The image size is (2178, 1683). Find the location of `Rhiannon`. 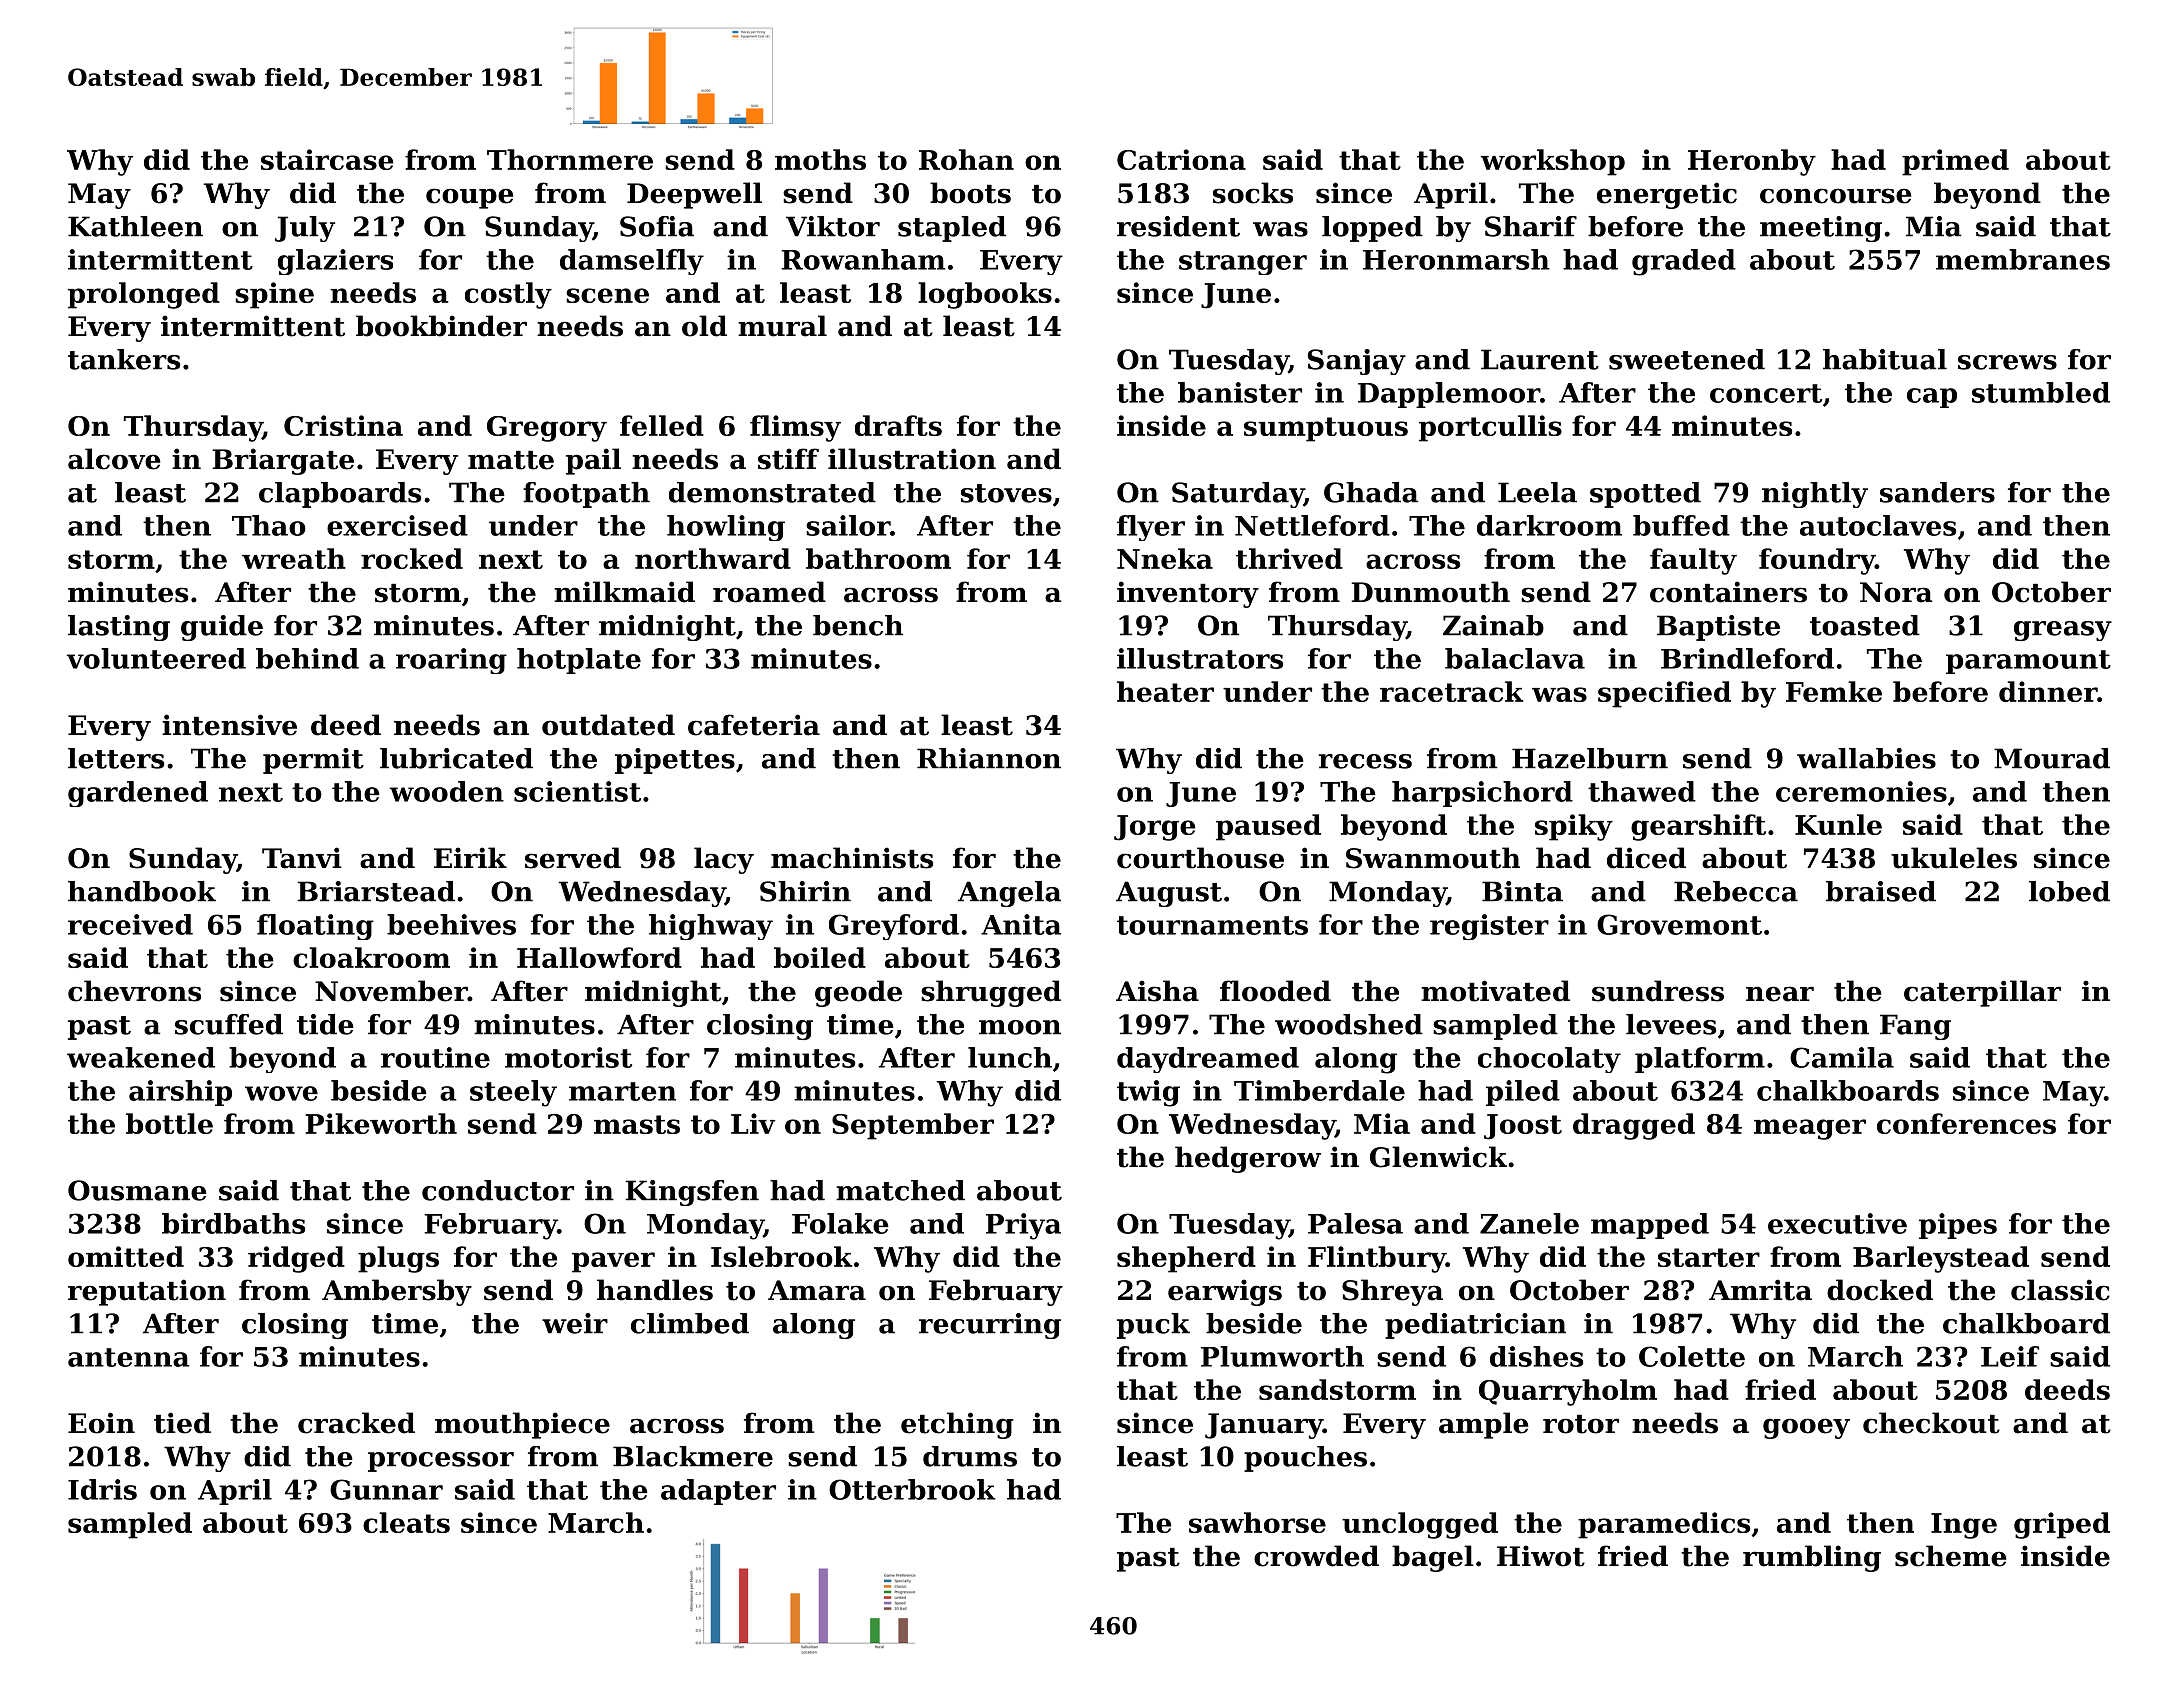

Rhiannon is located at coordinates (989, 758).
